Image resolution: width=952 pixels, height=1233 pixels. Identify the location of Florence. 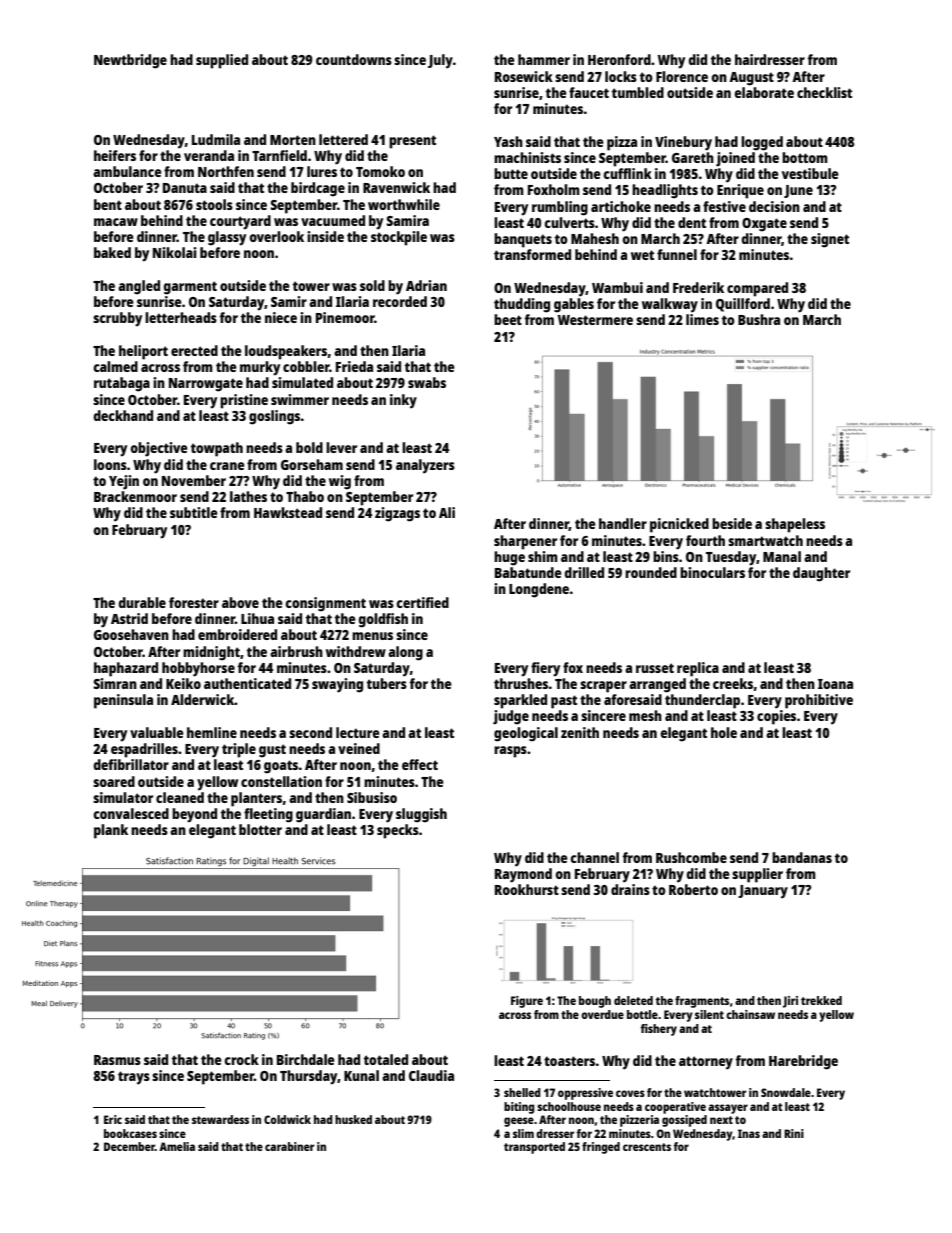
(682, 76).
